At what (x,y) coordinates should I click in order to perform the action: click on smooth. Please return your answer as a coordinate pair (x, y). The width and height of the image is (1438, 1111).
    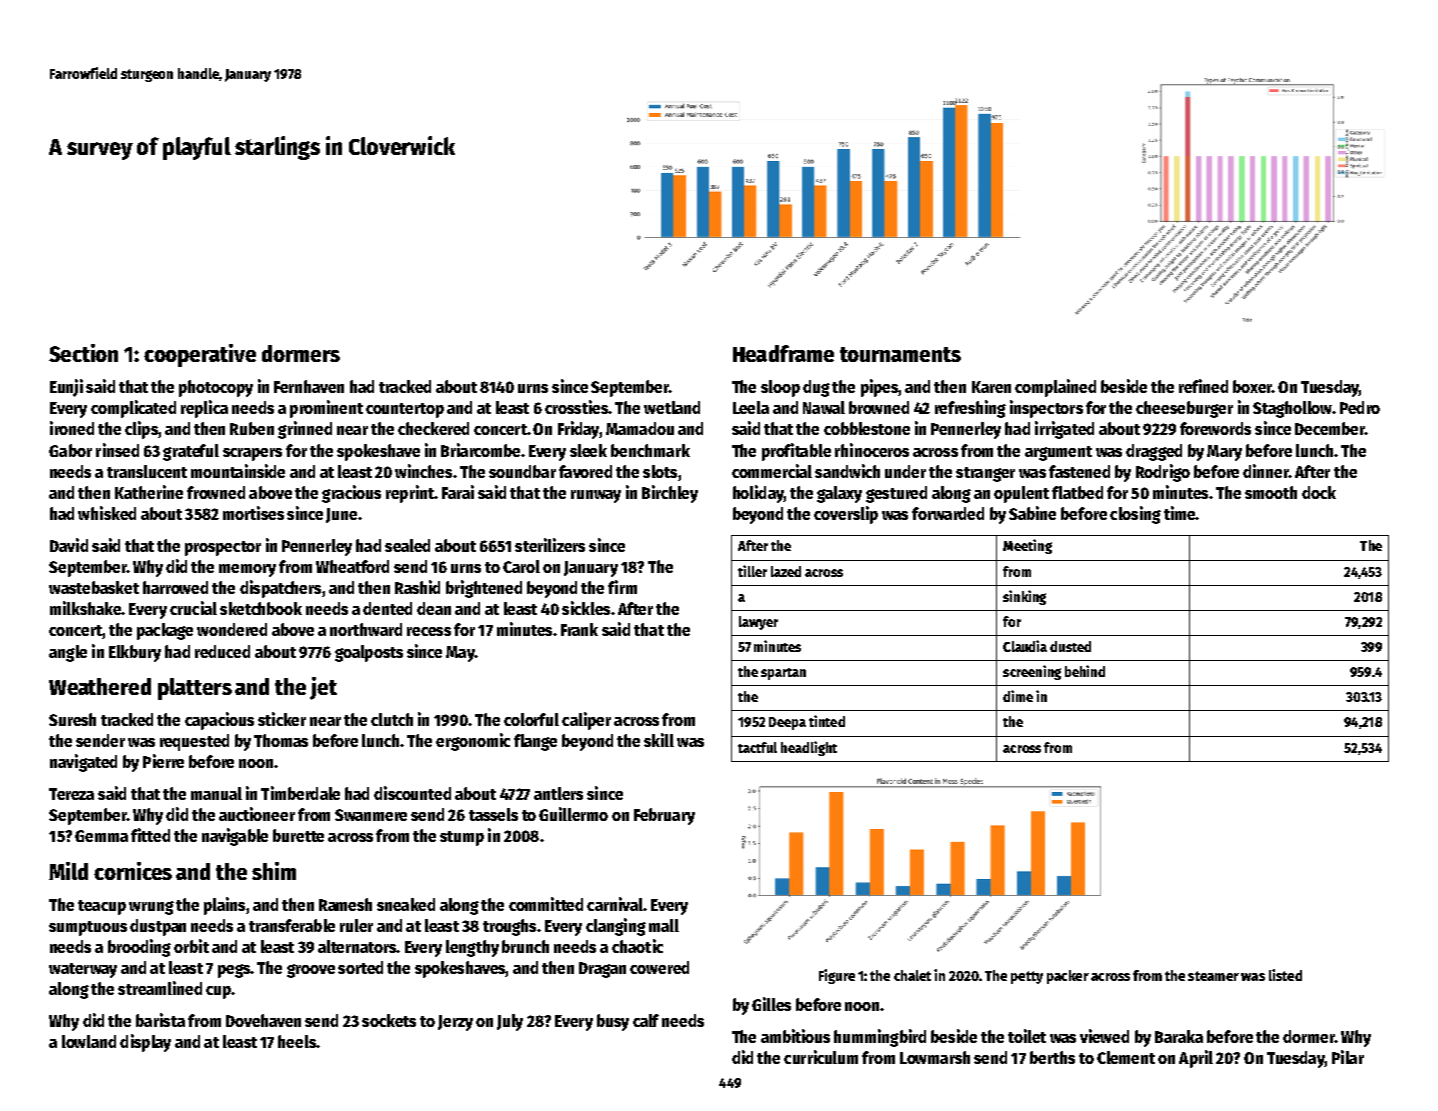
    Looking at the image, I should click on (1271, 492).
